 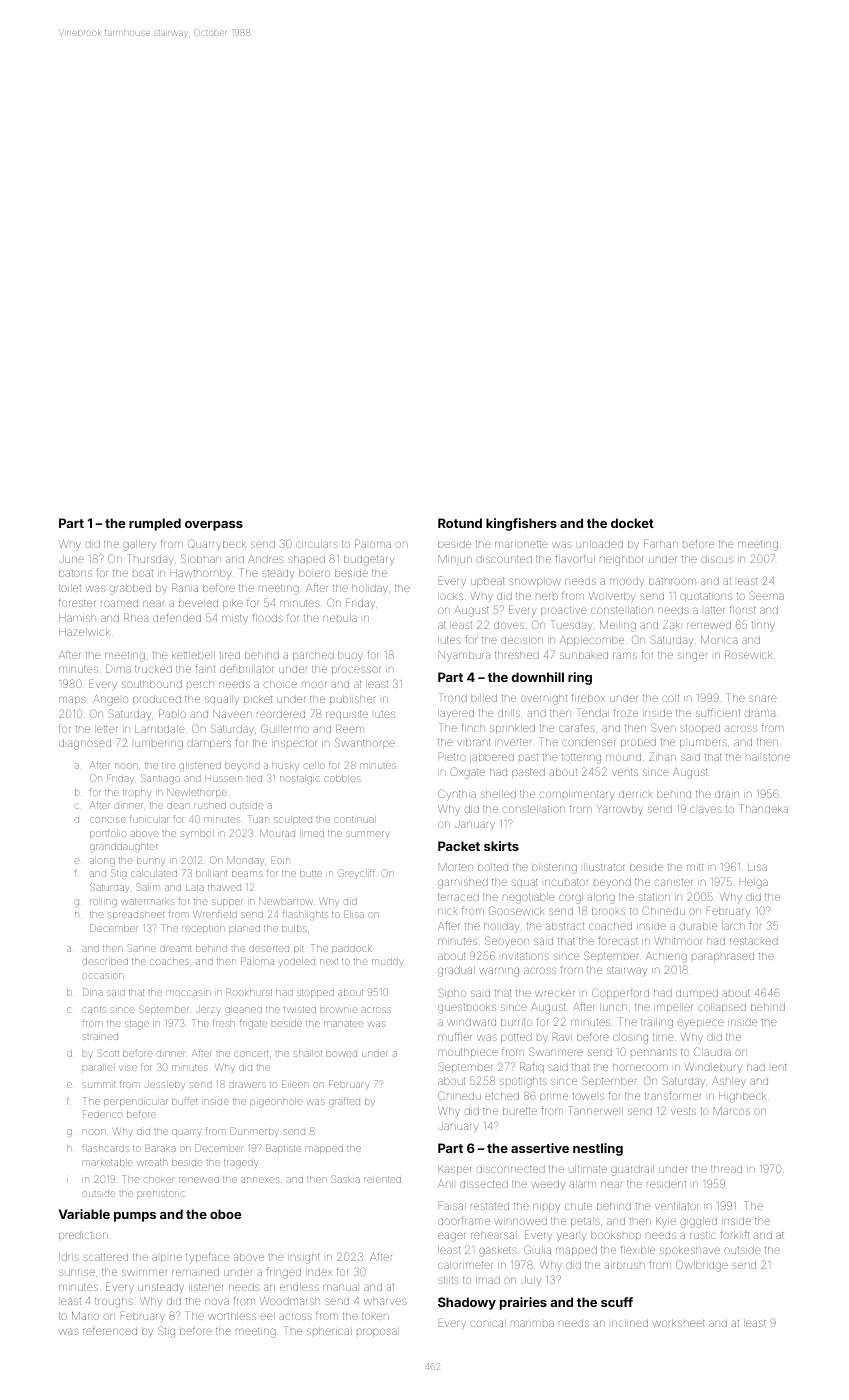 What do you see at coordinates (232, 1316) in the screenshot?
I see `worthless` at bounding box center [232, 1316].
